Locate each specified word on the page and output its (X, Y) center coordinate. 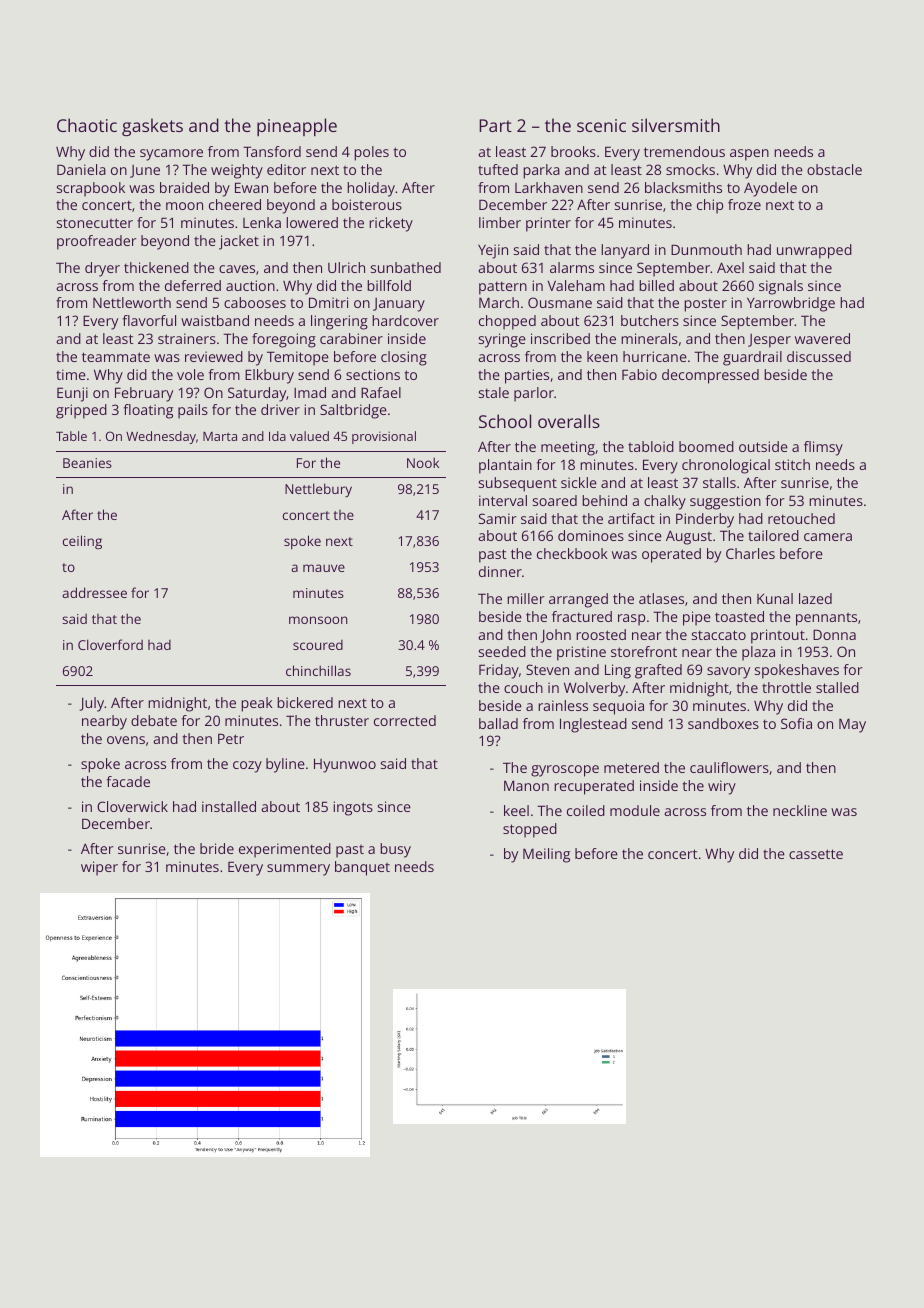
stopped (530, 830)
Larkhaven (549, 187)
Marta (220, 436)
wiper (99, 868)
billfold (389, 285)
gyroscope (565, 771)
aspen (749, 155)
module (635, 810)
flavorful (149, 320)
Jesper (769, 341)
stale (494, 392)
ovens (126, 740)
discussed (819, 356)
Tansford (272, 151)
